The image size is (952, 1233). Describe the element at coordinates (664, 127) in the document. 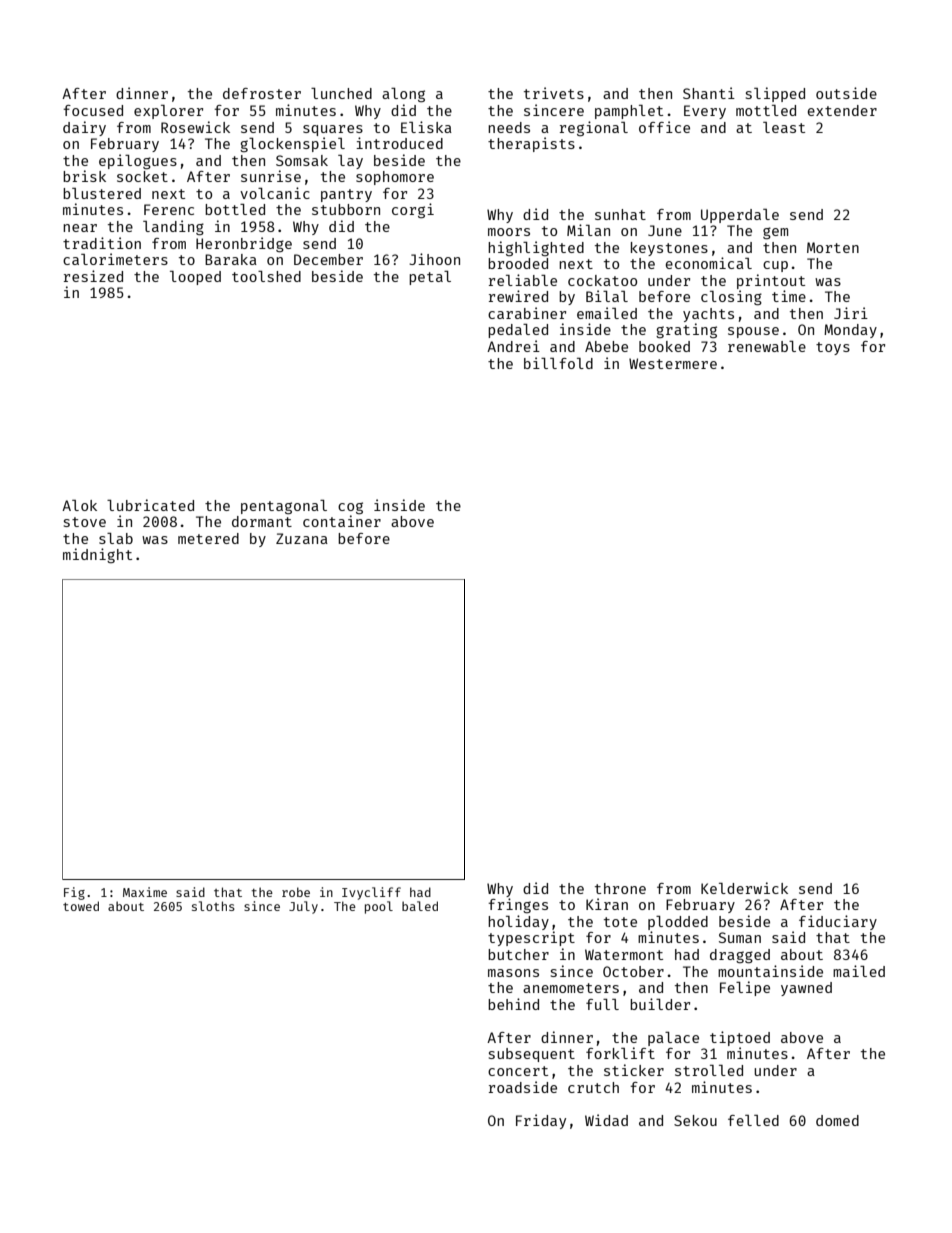

I see `office` at that location.
